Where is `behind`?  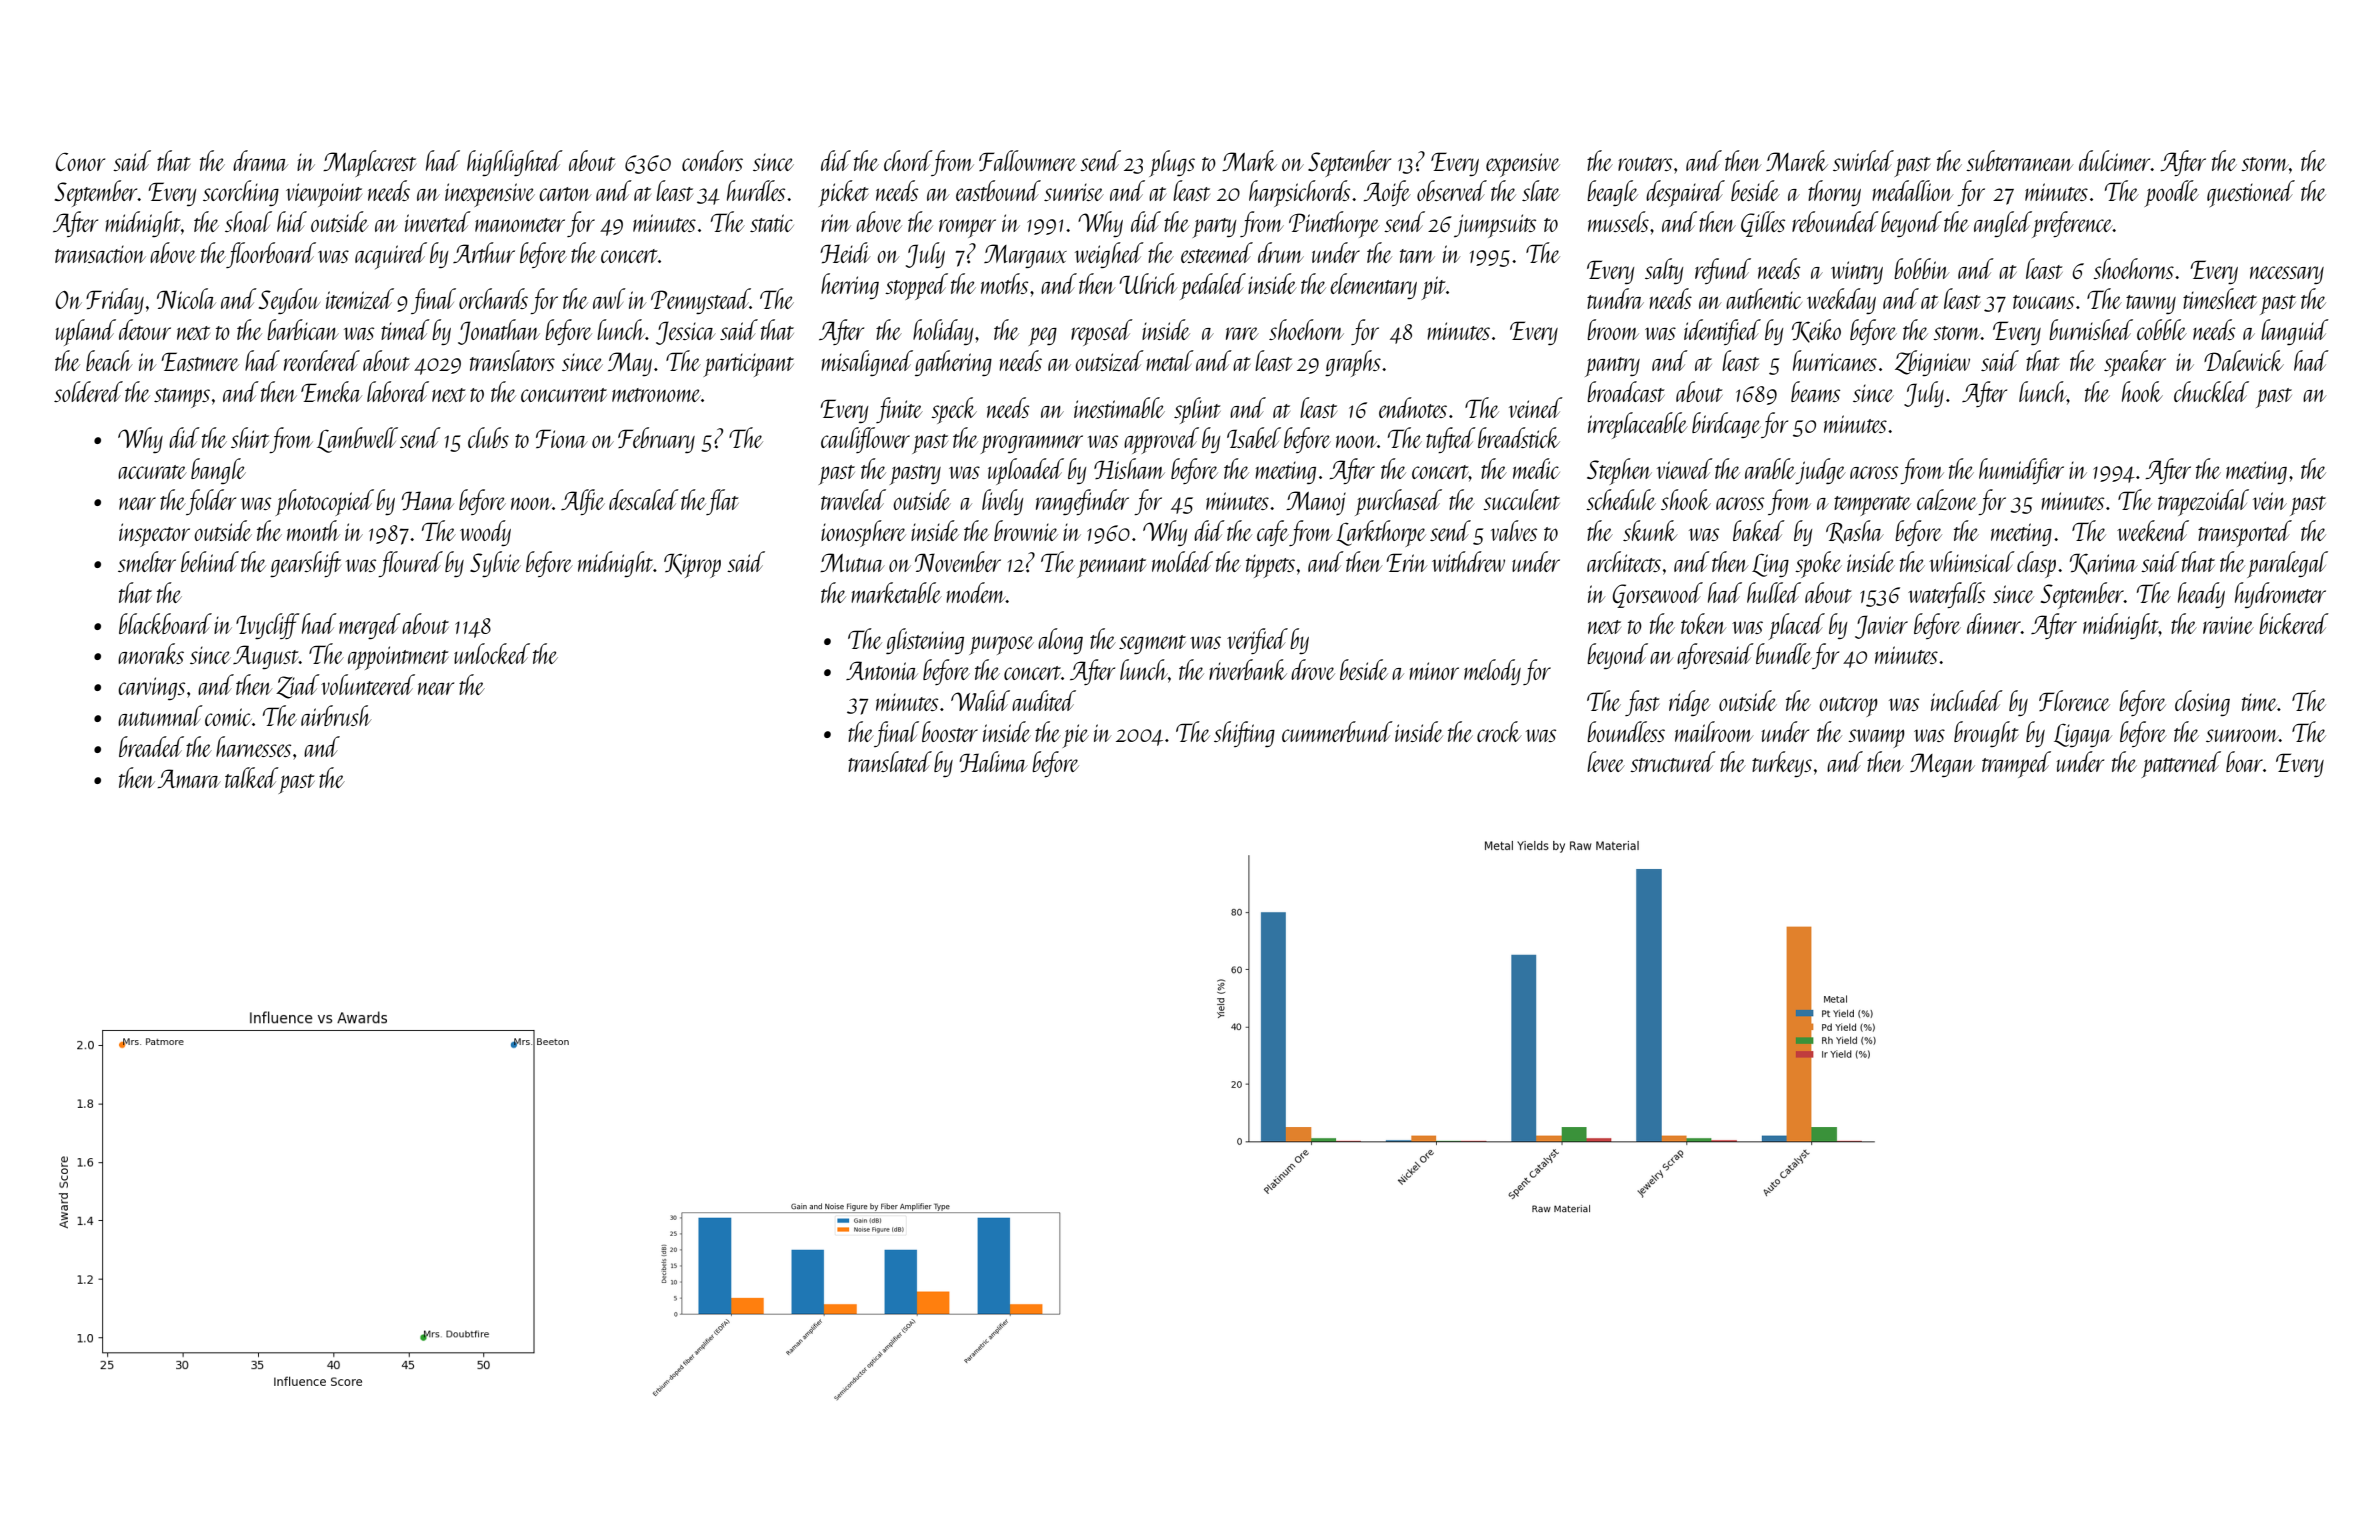 behind is located at coordinates (210, 561).
